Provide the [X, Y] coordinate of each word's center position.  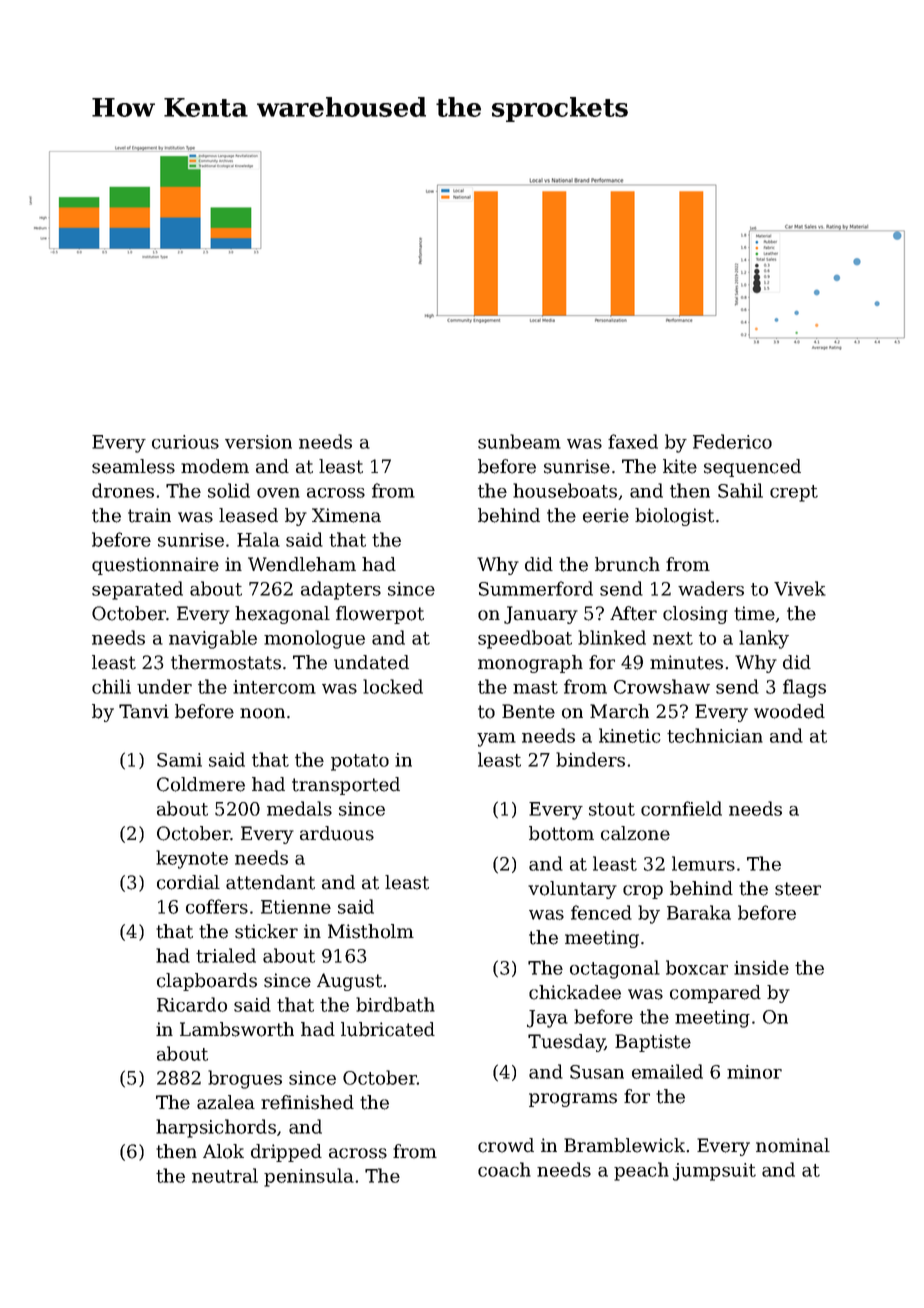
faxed [633, 441]
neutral [225, 1175]
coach [504, 1169]
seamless [133, 466]
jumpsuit [714, 1172]
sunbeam [519, 441]
